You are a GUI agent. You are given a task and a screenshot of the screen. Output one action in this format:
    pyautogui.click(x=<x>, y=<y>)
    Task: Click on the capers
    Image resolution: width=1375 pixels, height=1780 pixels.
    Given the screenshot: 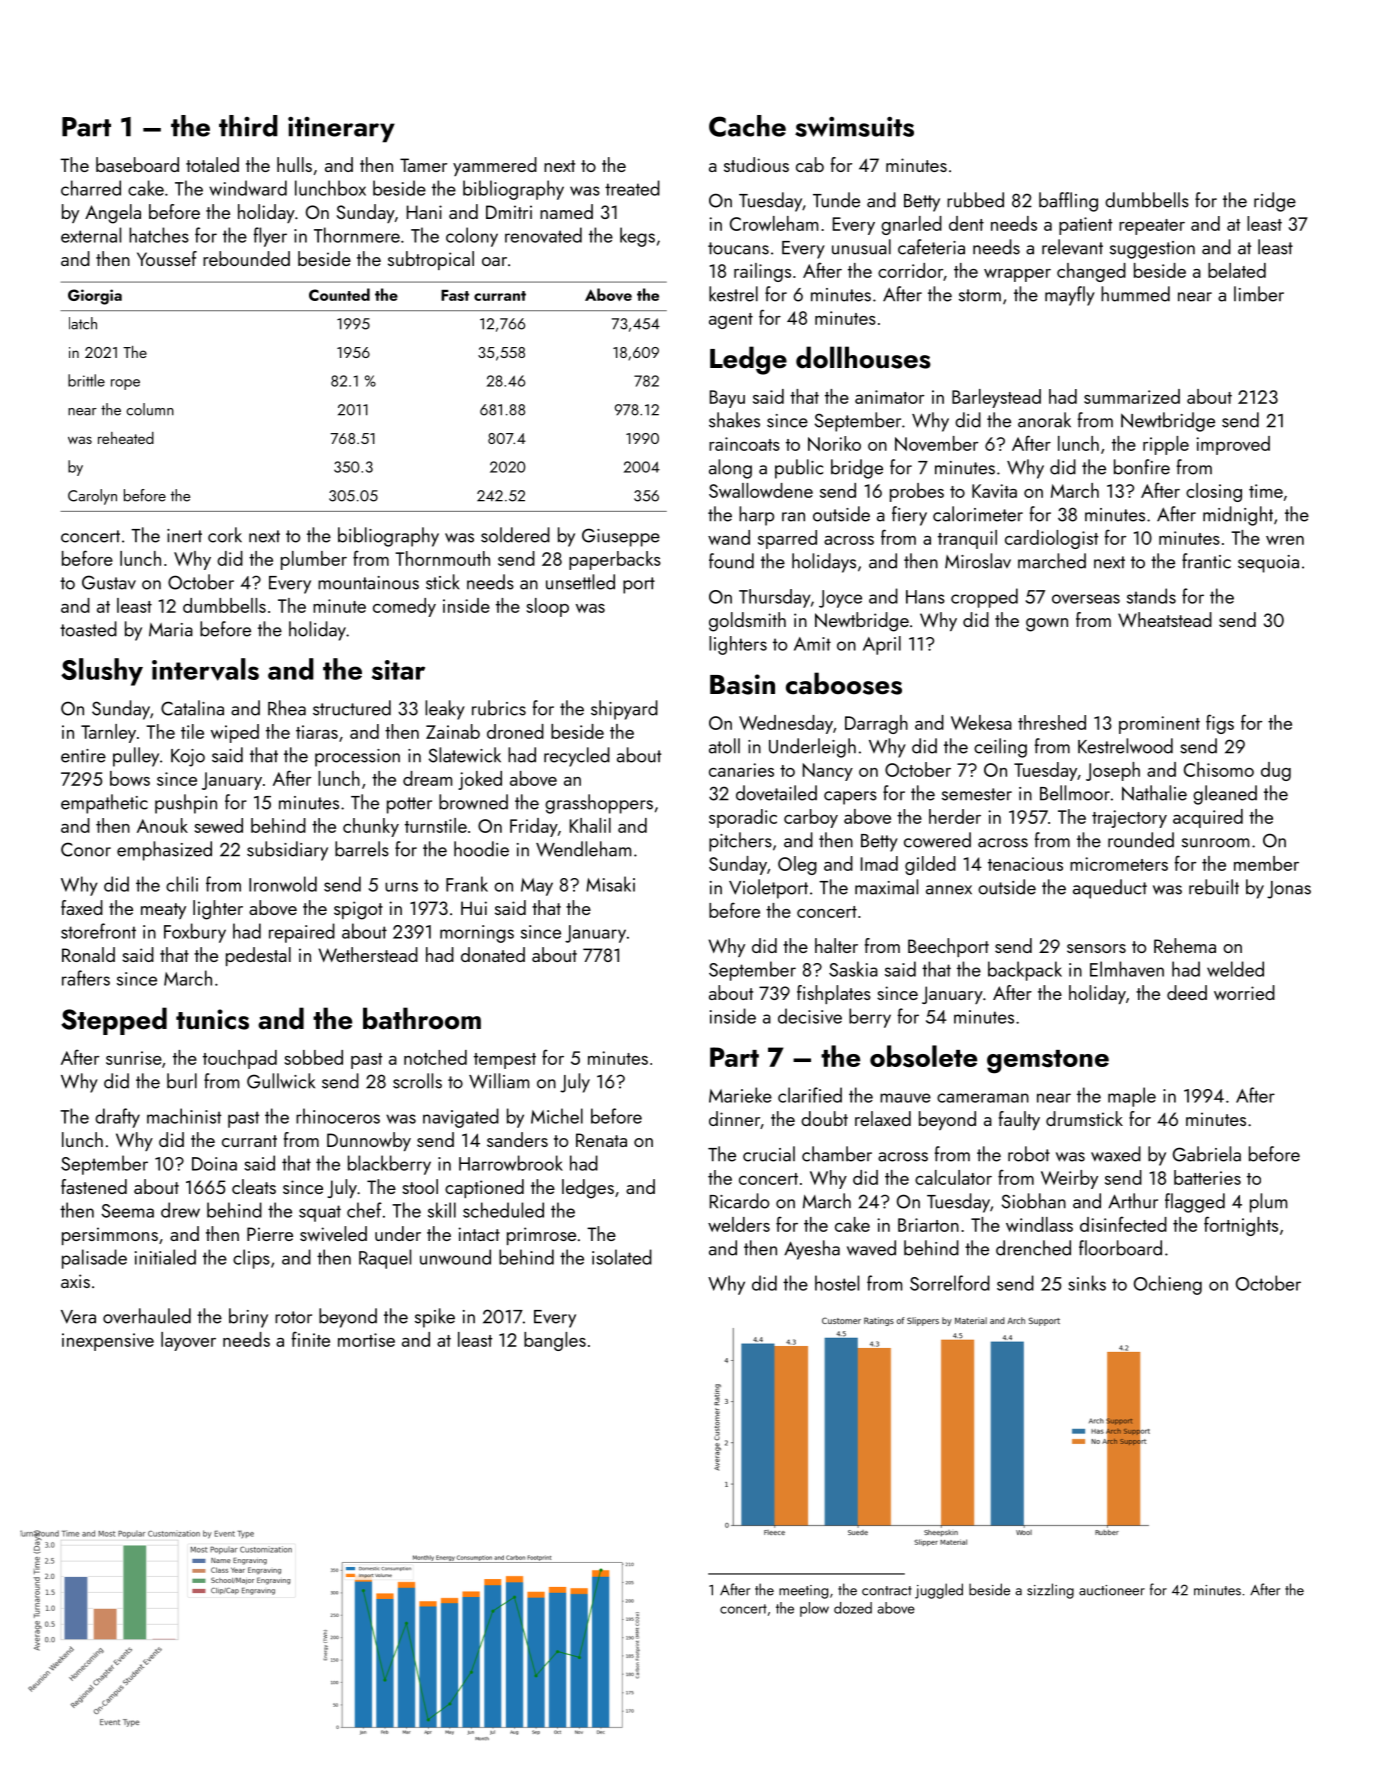 What is the action you would take?
    pyautogui.click(x=850, y=798)
